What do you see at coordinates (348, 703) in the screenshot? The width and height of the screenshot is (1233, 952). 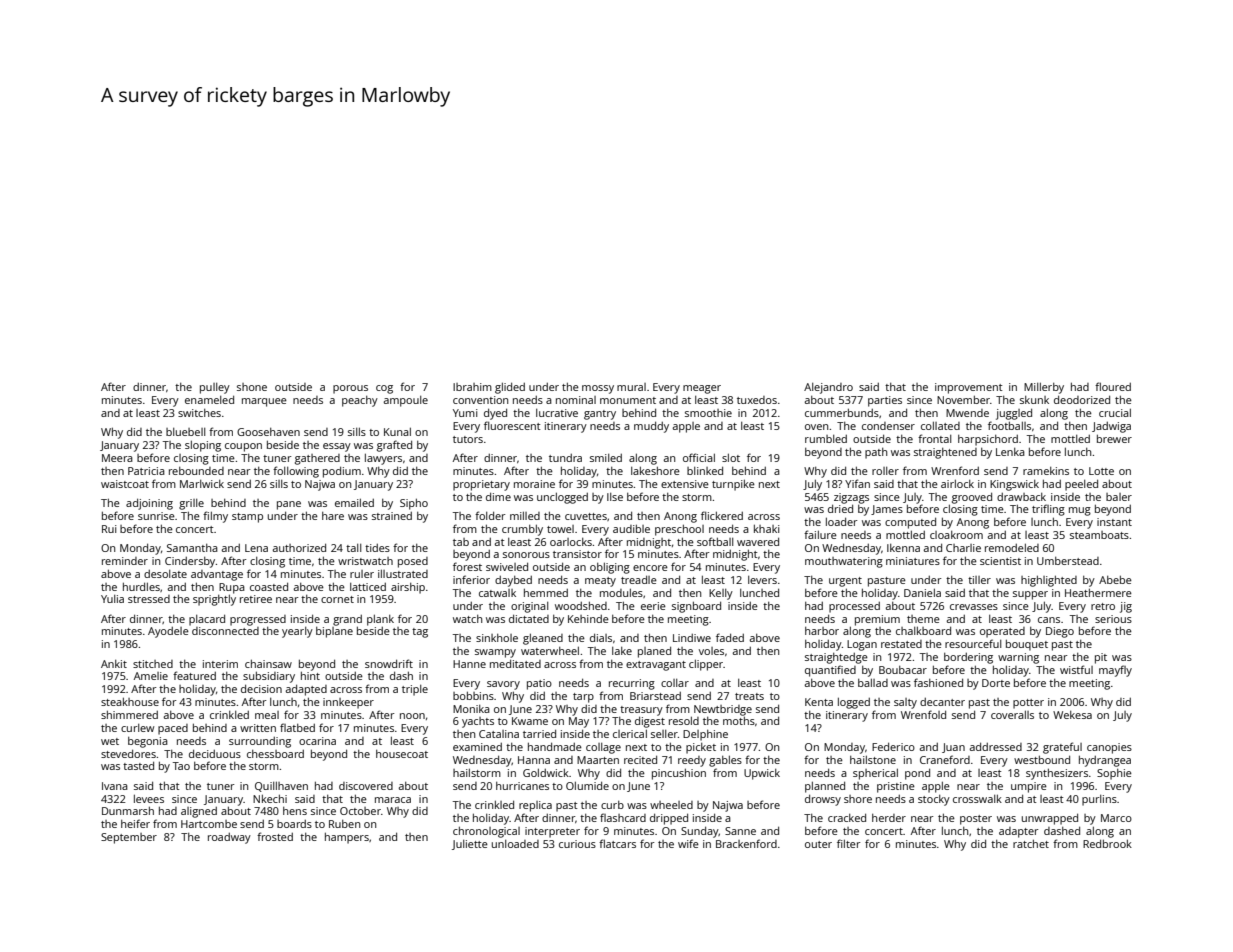 I see `innkeeper` at bounding box center [348, 703].
